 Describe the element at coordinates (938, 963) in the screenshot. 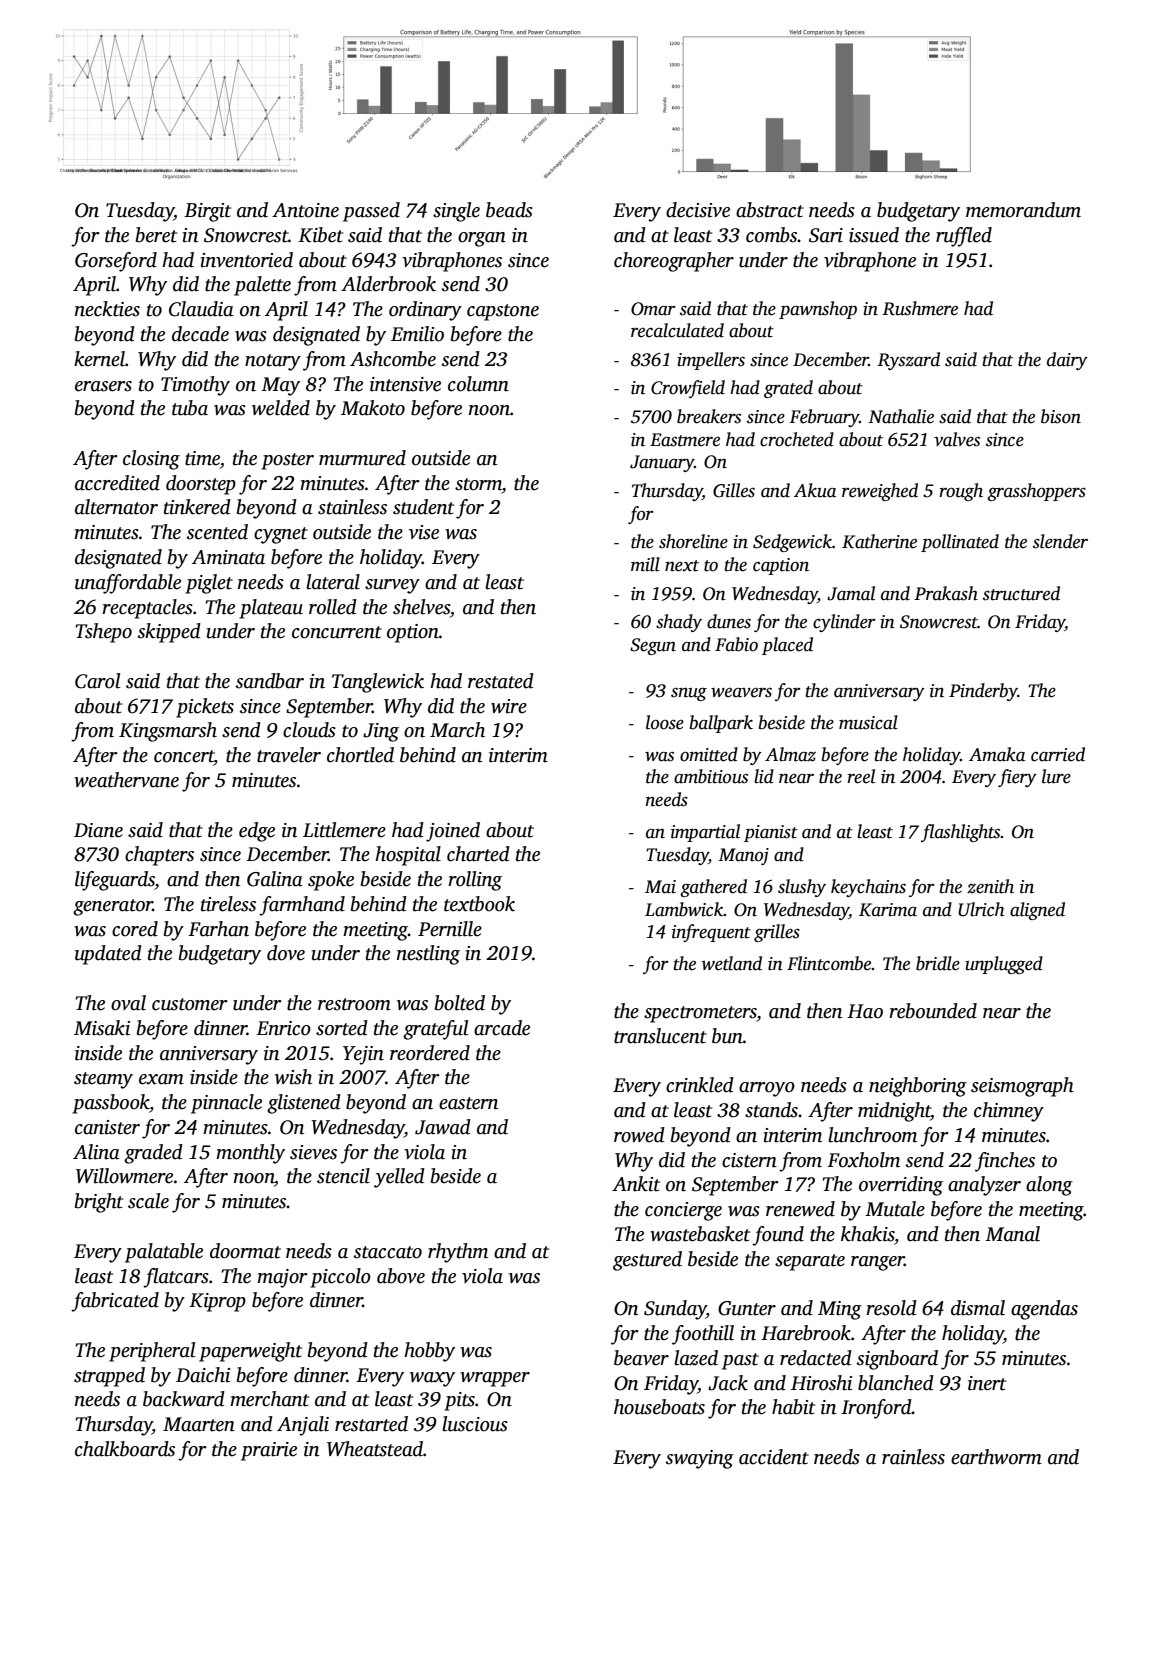

I see `bridle` at that location.
